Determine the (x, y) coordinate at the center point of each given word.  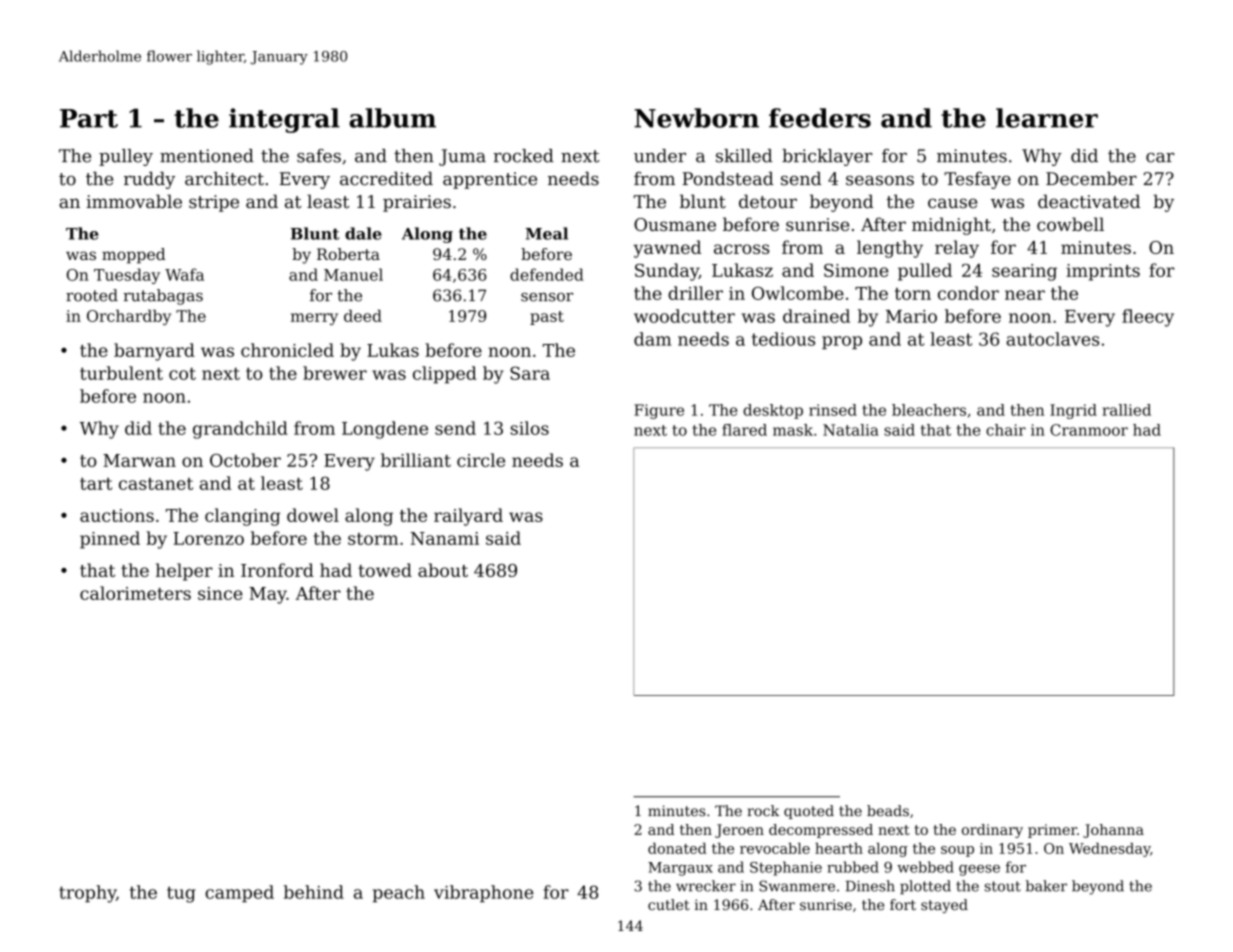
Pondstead (728, 179)
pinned (110, 540)
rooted (92, 295)
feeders (820, 118)
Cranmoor (1089, 430)
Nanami (445, 538)
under (660, 156)
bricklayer (827, 157)
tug (181, 894)
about (443, 570)
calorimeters (135, 593)
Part (89, 118)
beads (888, 811)
